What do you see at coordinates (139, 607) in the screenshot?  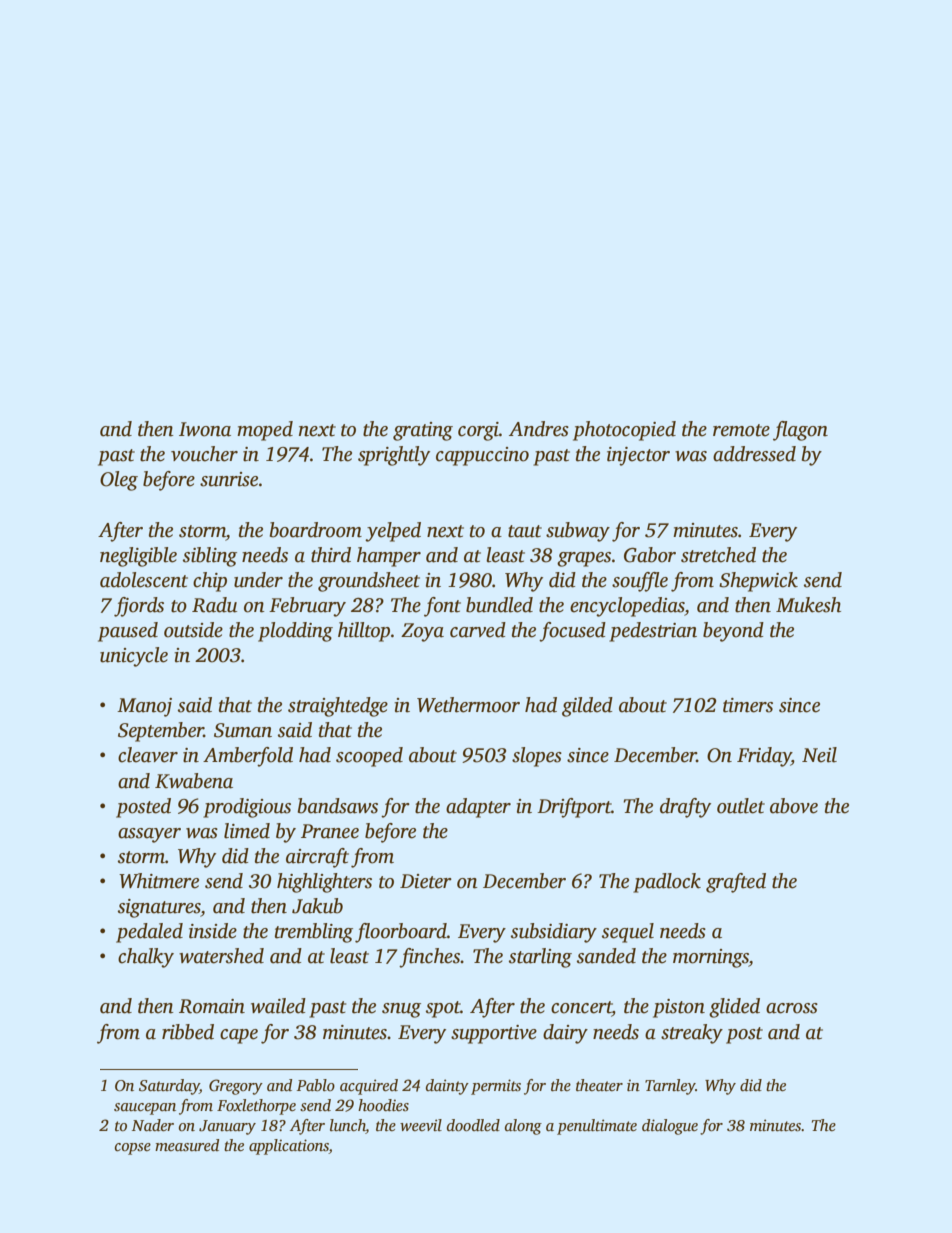 I see `fjords` at bounding box center [139, 607].
